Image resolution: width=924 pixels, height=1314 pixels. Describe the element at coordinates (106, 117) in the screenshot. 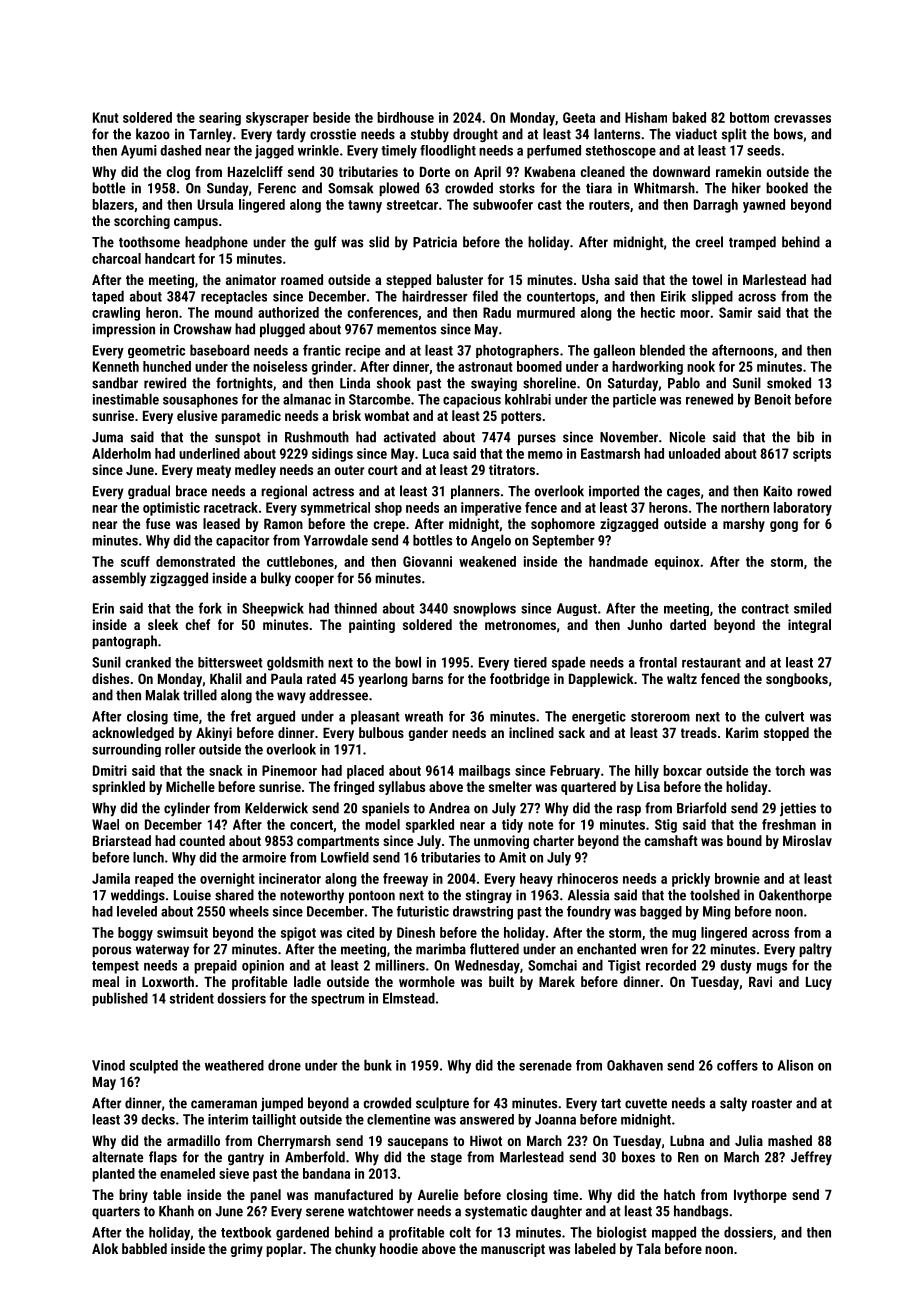

I see `Knut` at that location.
